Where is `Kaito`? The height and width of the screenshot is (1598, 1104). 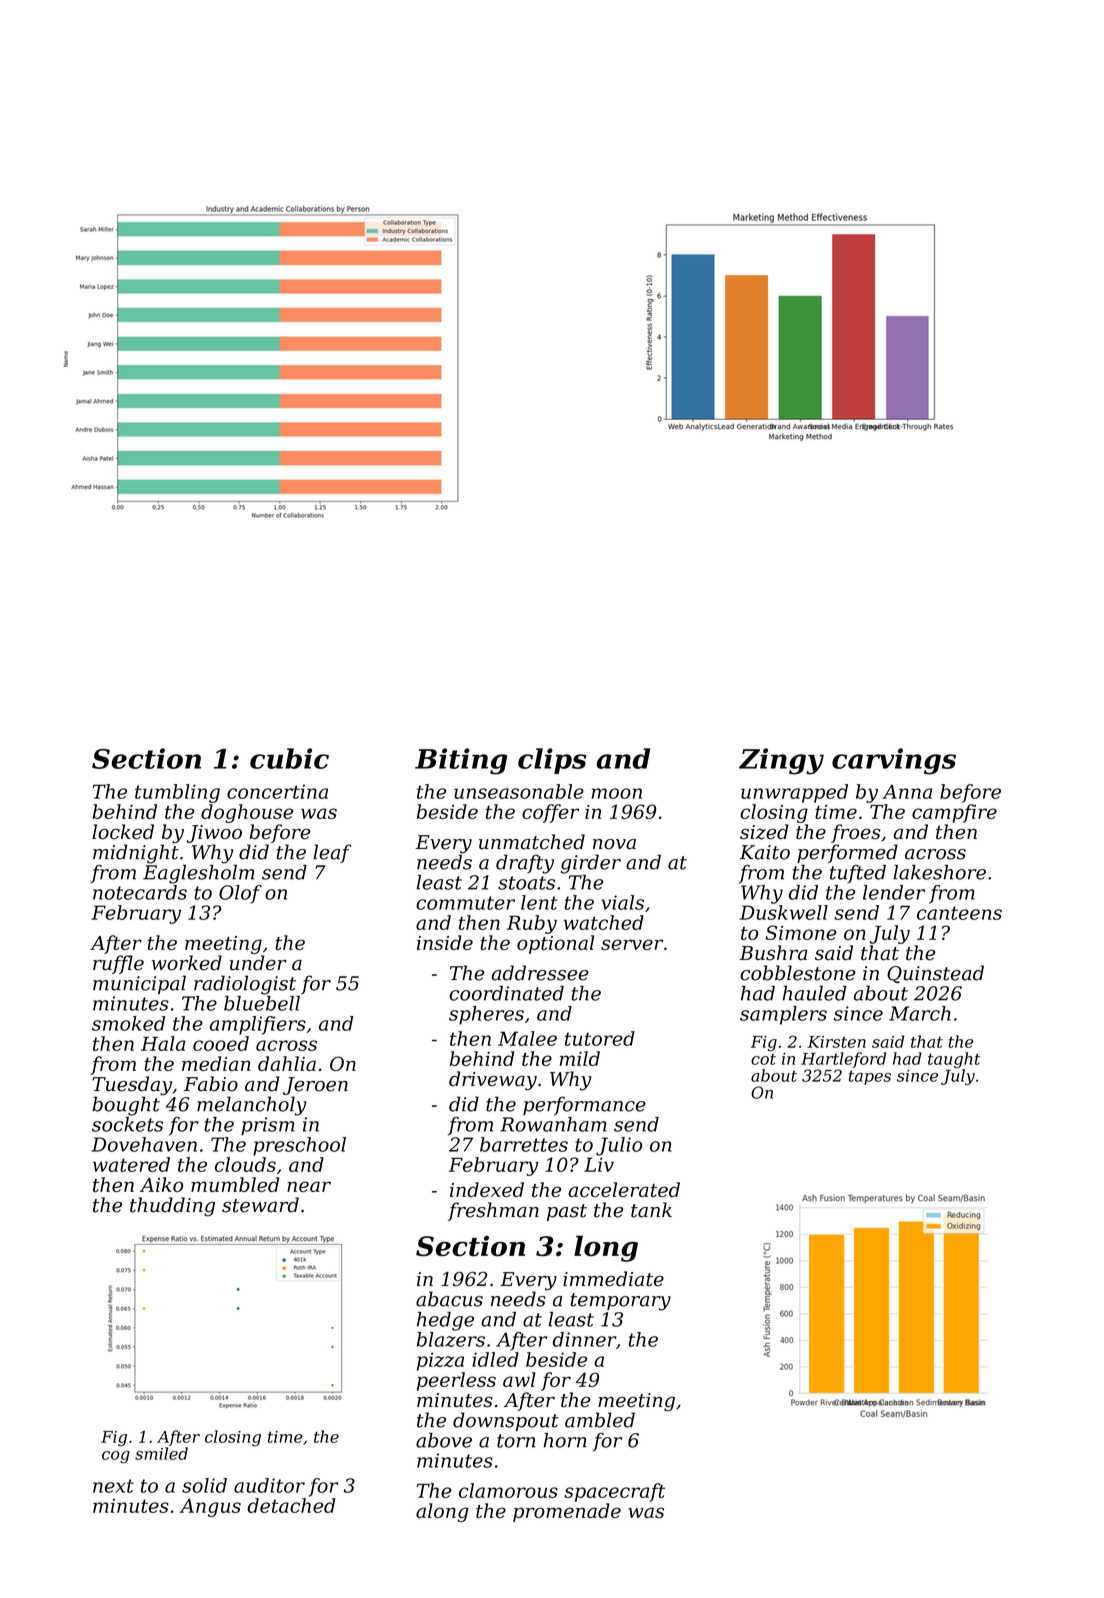 Kaito is located at coordinates (765, 852).
